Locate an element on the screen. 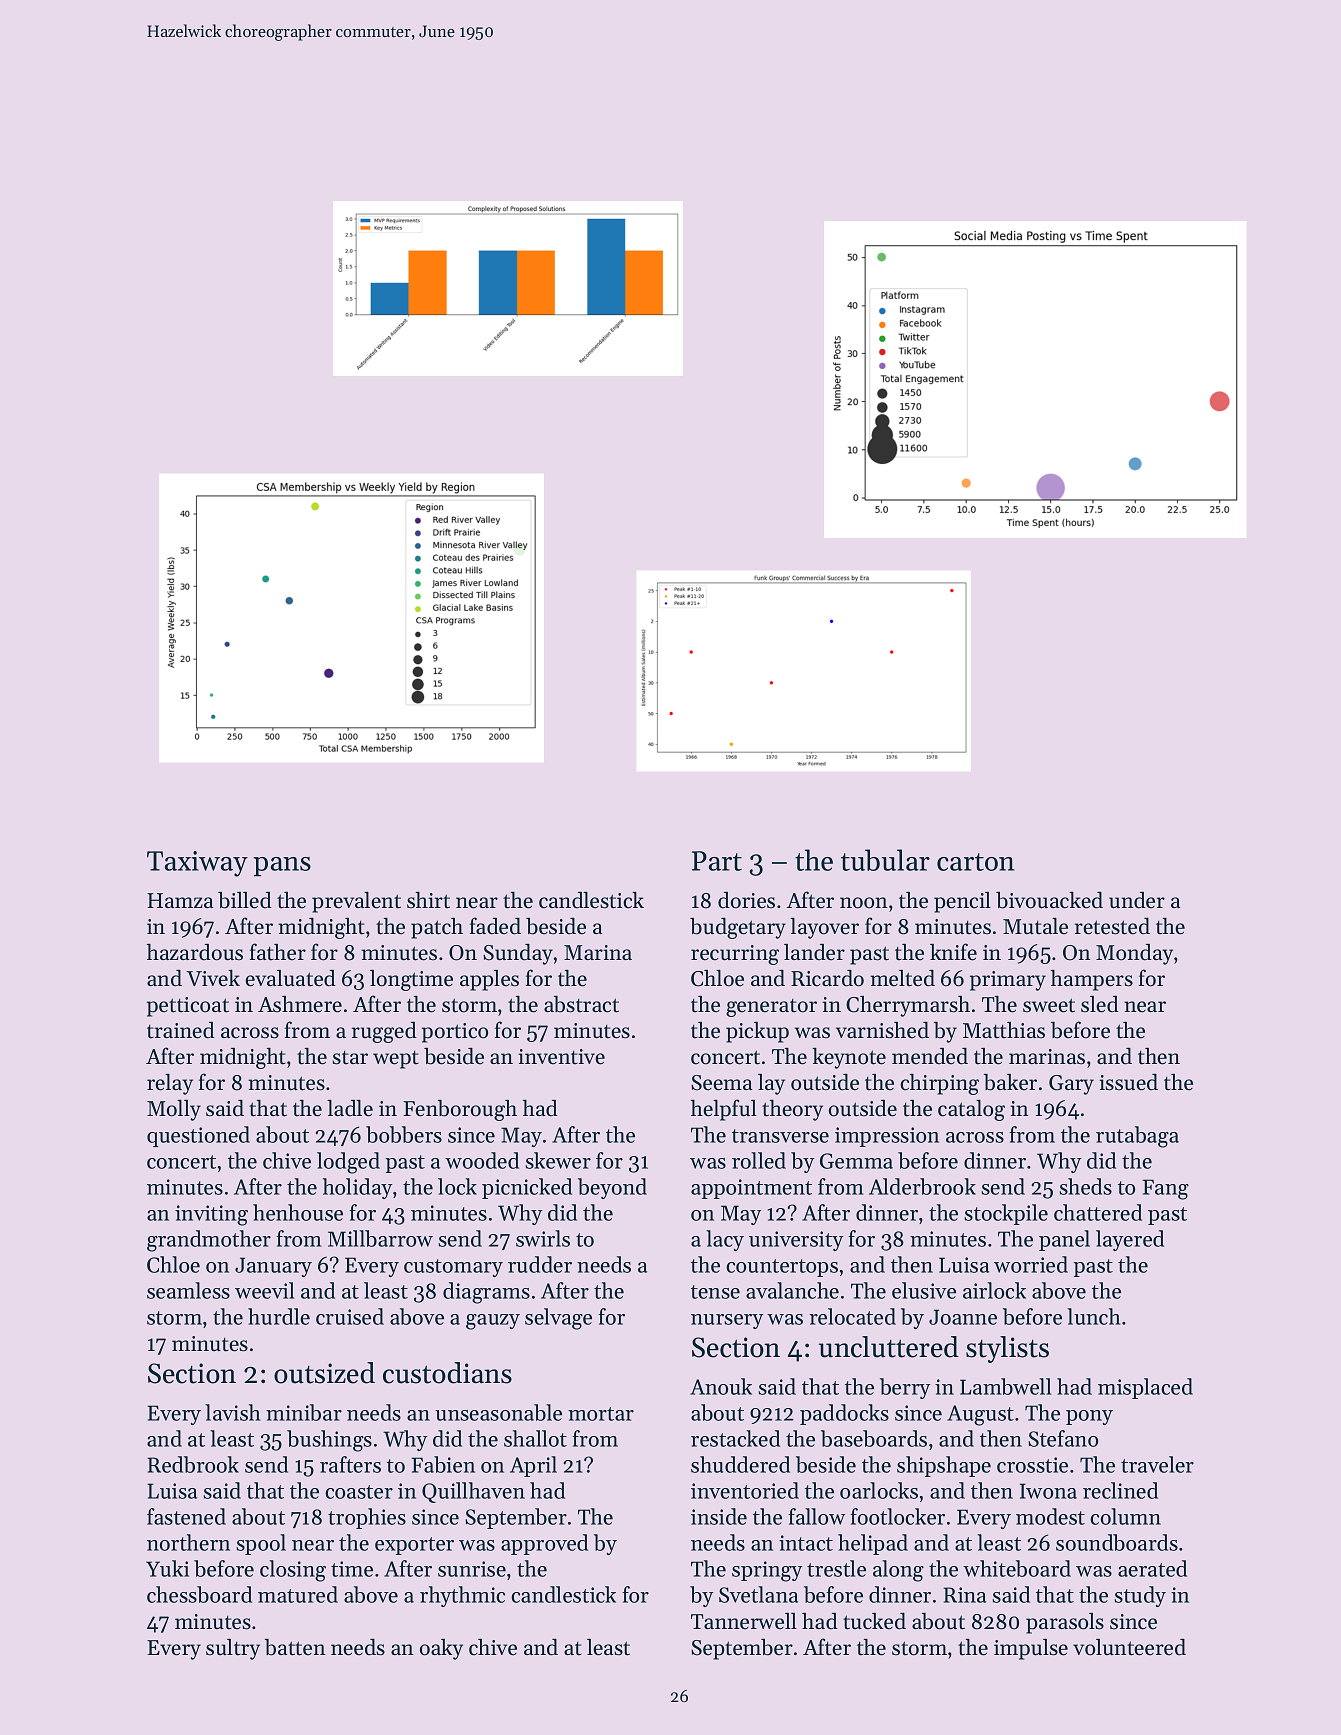 The width and height of the screenshot is (1341, 1735). sultry is located at coordinates (233, 1649).
